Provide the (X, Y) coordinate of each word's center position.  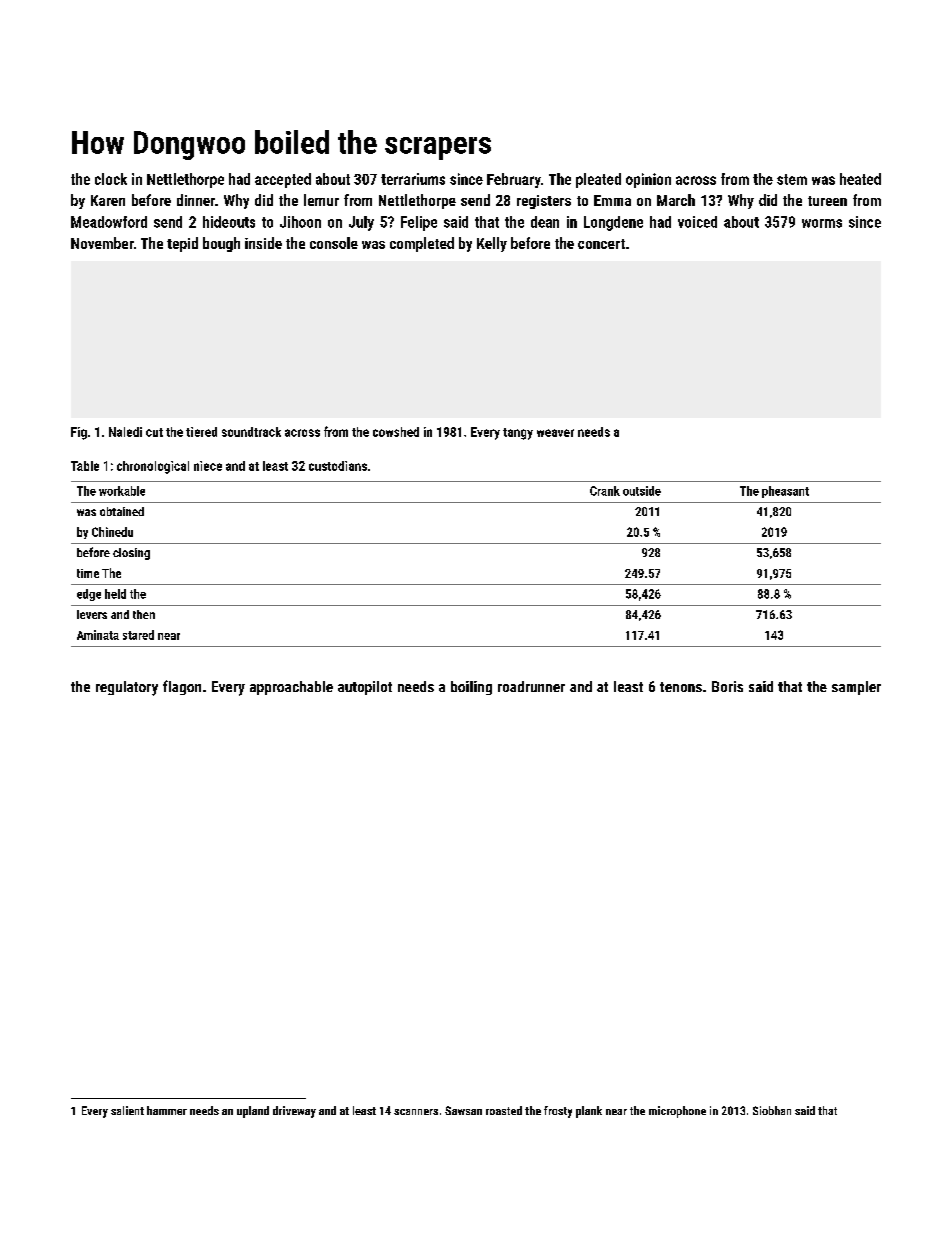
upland (253, 1112)
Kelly (492, 244)
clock (111, 179)
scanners (416, 1112)
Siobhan (772, 1110)
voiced (697, 222)
